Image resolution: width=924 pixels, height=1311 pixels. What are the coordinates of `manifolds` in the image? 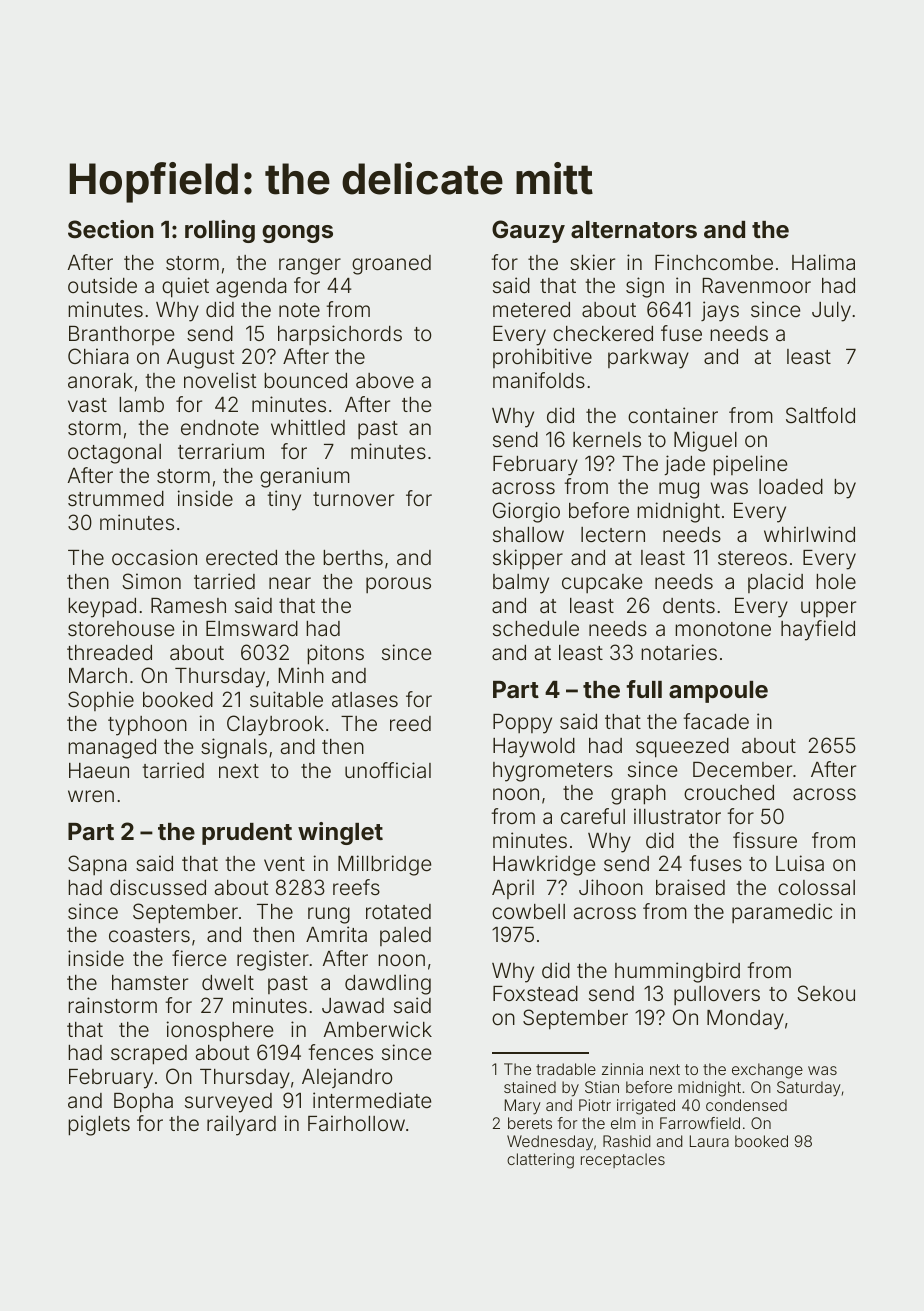 It's located at (539, 380).
